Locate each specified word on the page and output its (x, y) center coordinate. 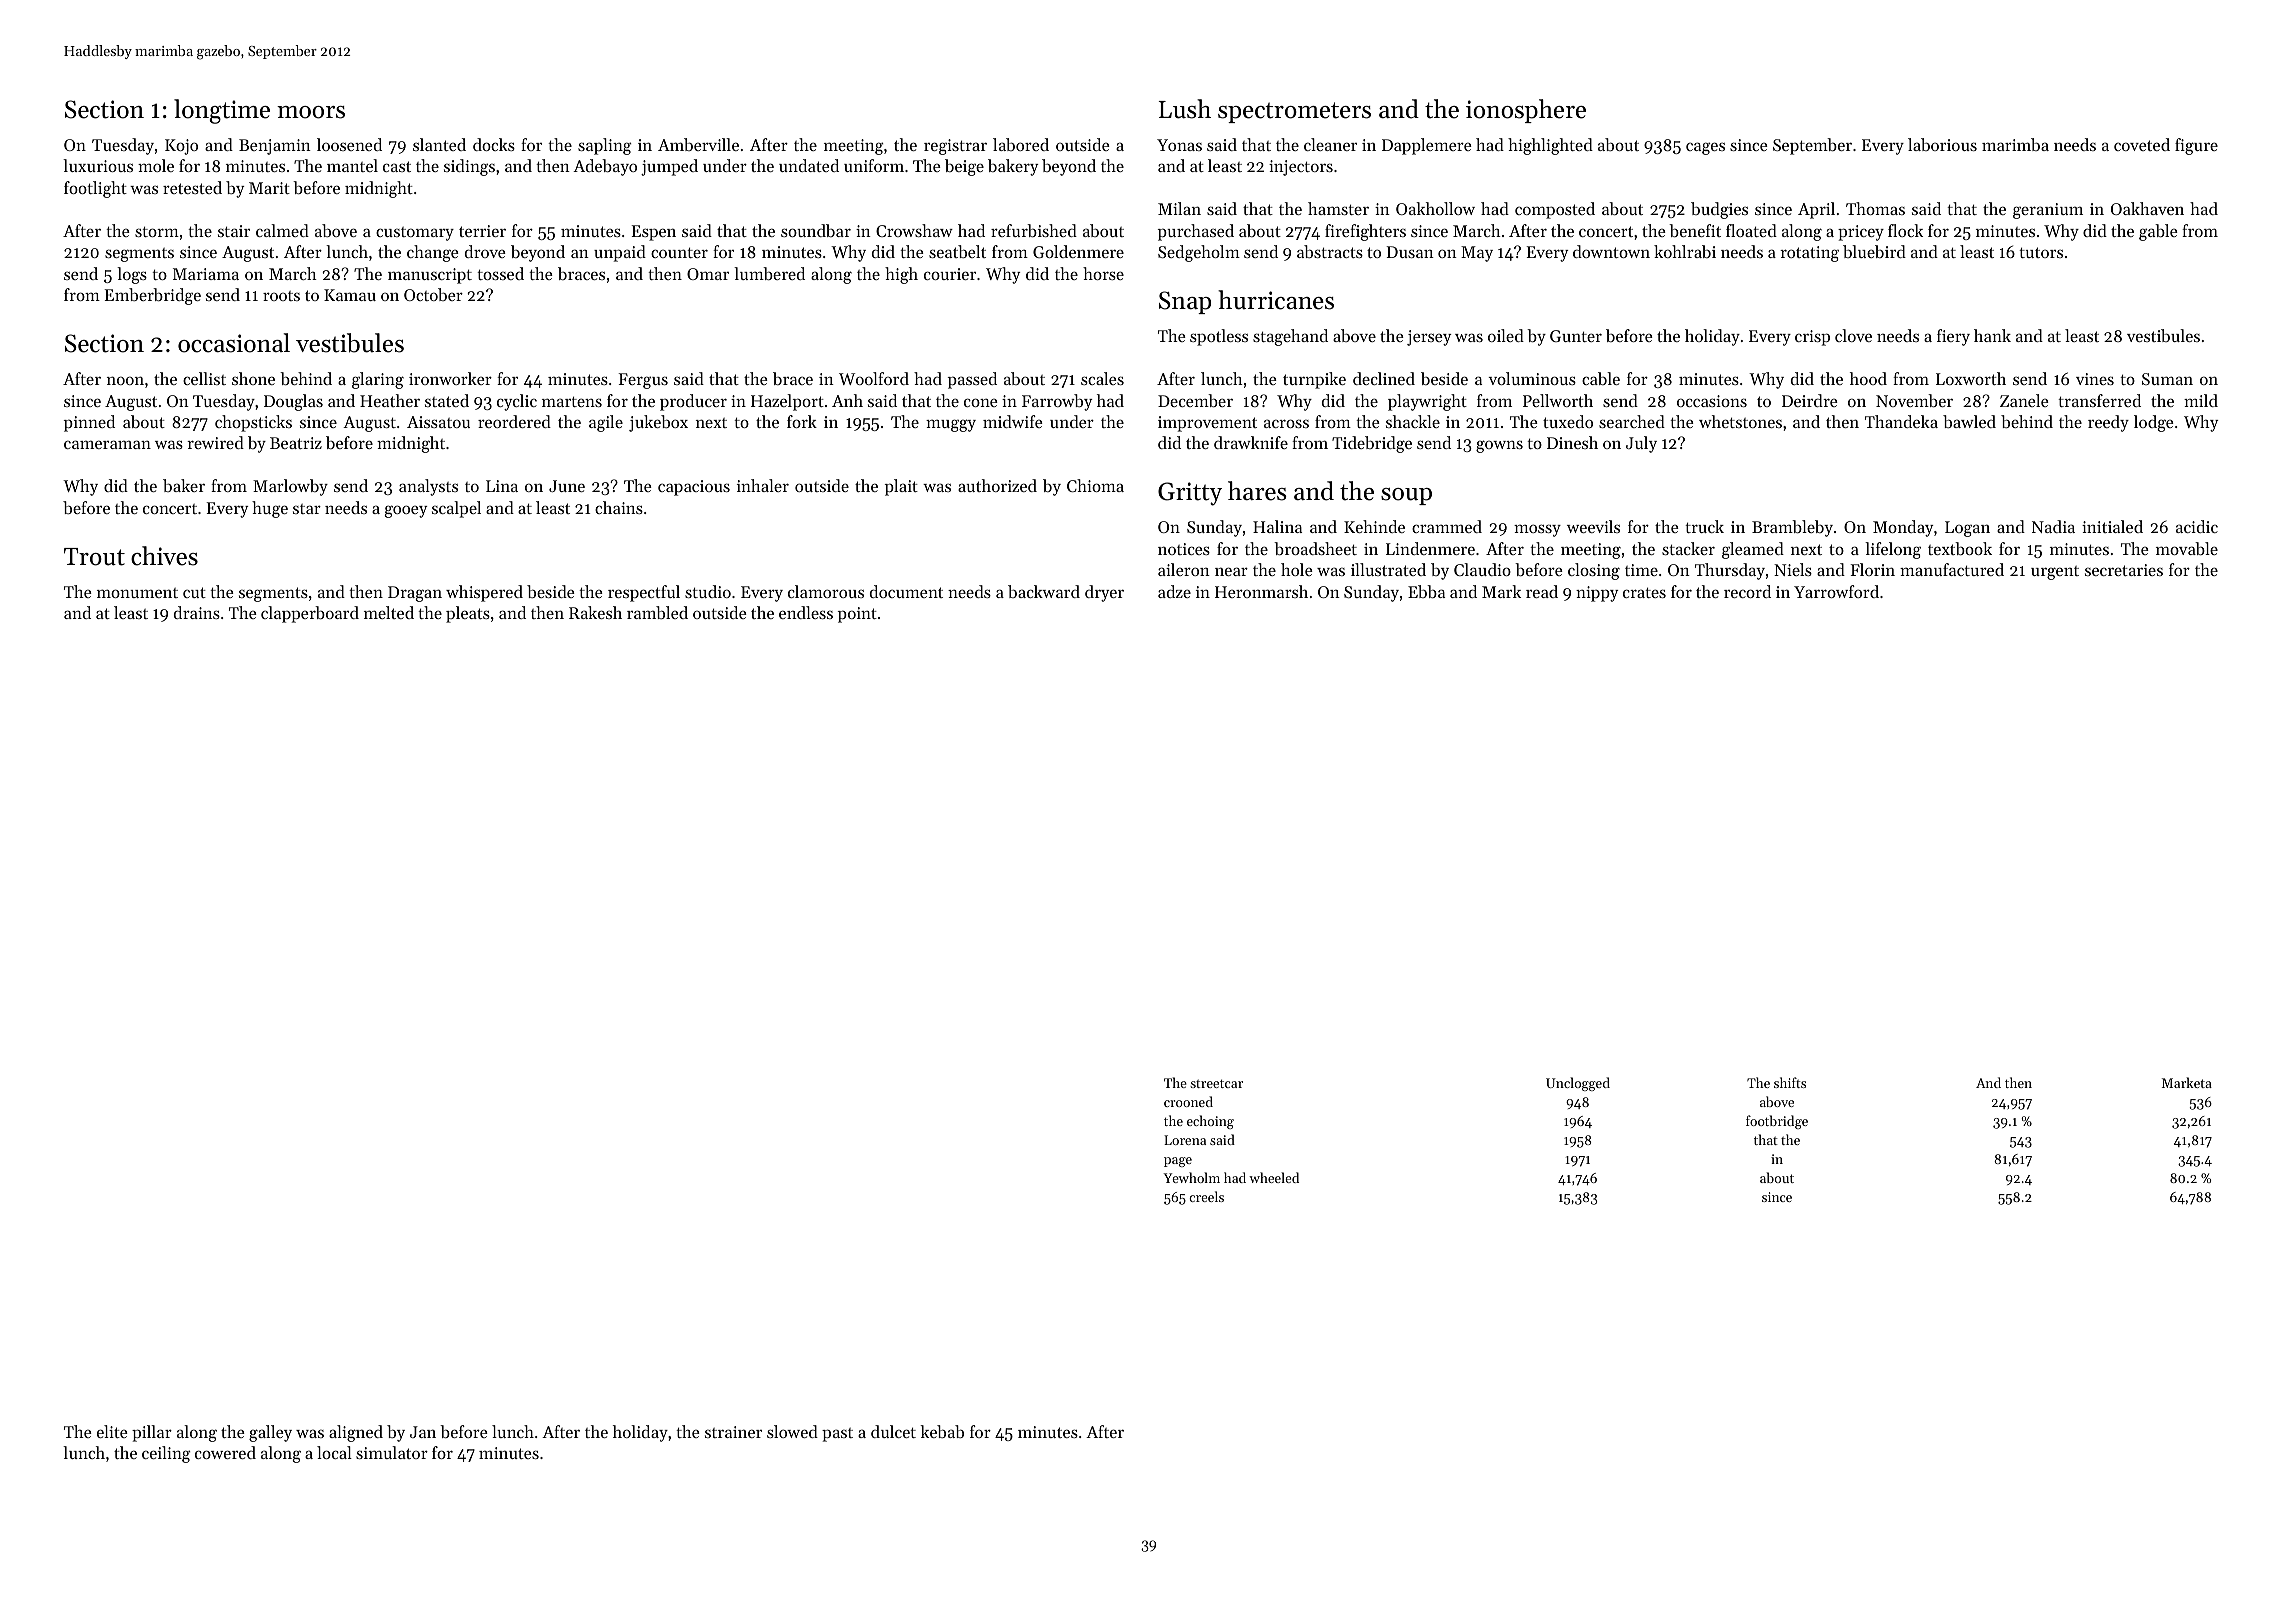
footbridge (1777, 1122)
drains (197, 612)
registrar (955, 147)
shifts (1790, 1082)
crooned (1188, 1101)
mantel (352, 165)
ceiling (166, 1454)
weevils (1593, 526)
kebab (942, 1431)
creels (1206, 1196)
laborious (1942, 144)
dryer (1104, 593)
